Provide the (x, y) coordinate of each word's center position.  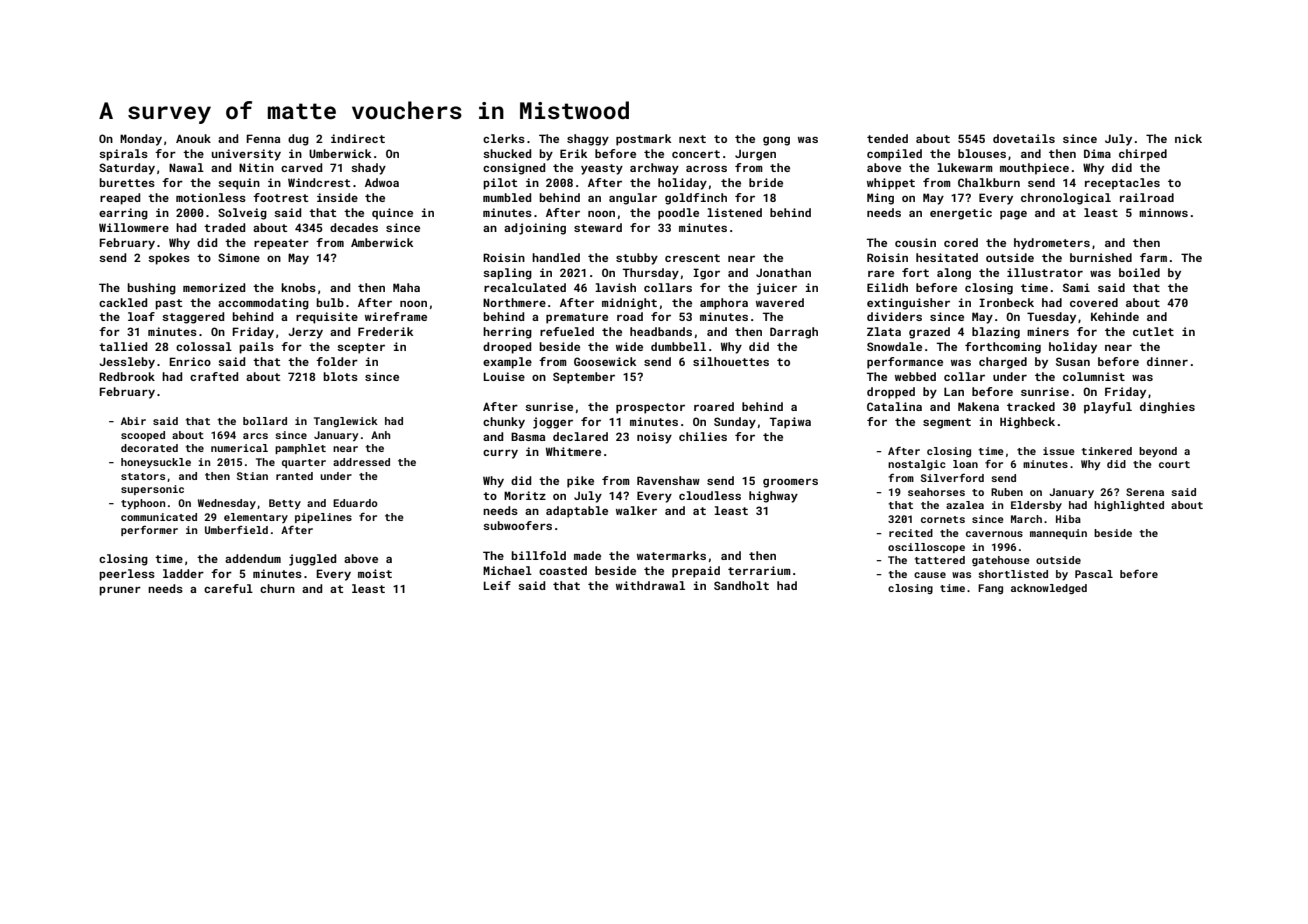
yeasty (602, 169)
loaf (141, 316)
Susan (1073, 361)
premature (577, 318)
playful (1108, 408)
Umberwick (340, 153)
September (584, 378)
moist (375, 573)
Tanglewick (346, 422)
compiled (894, 155)
